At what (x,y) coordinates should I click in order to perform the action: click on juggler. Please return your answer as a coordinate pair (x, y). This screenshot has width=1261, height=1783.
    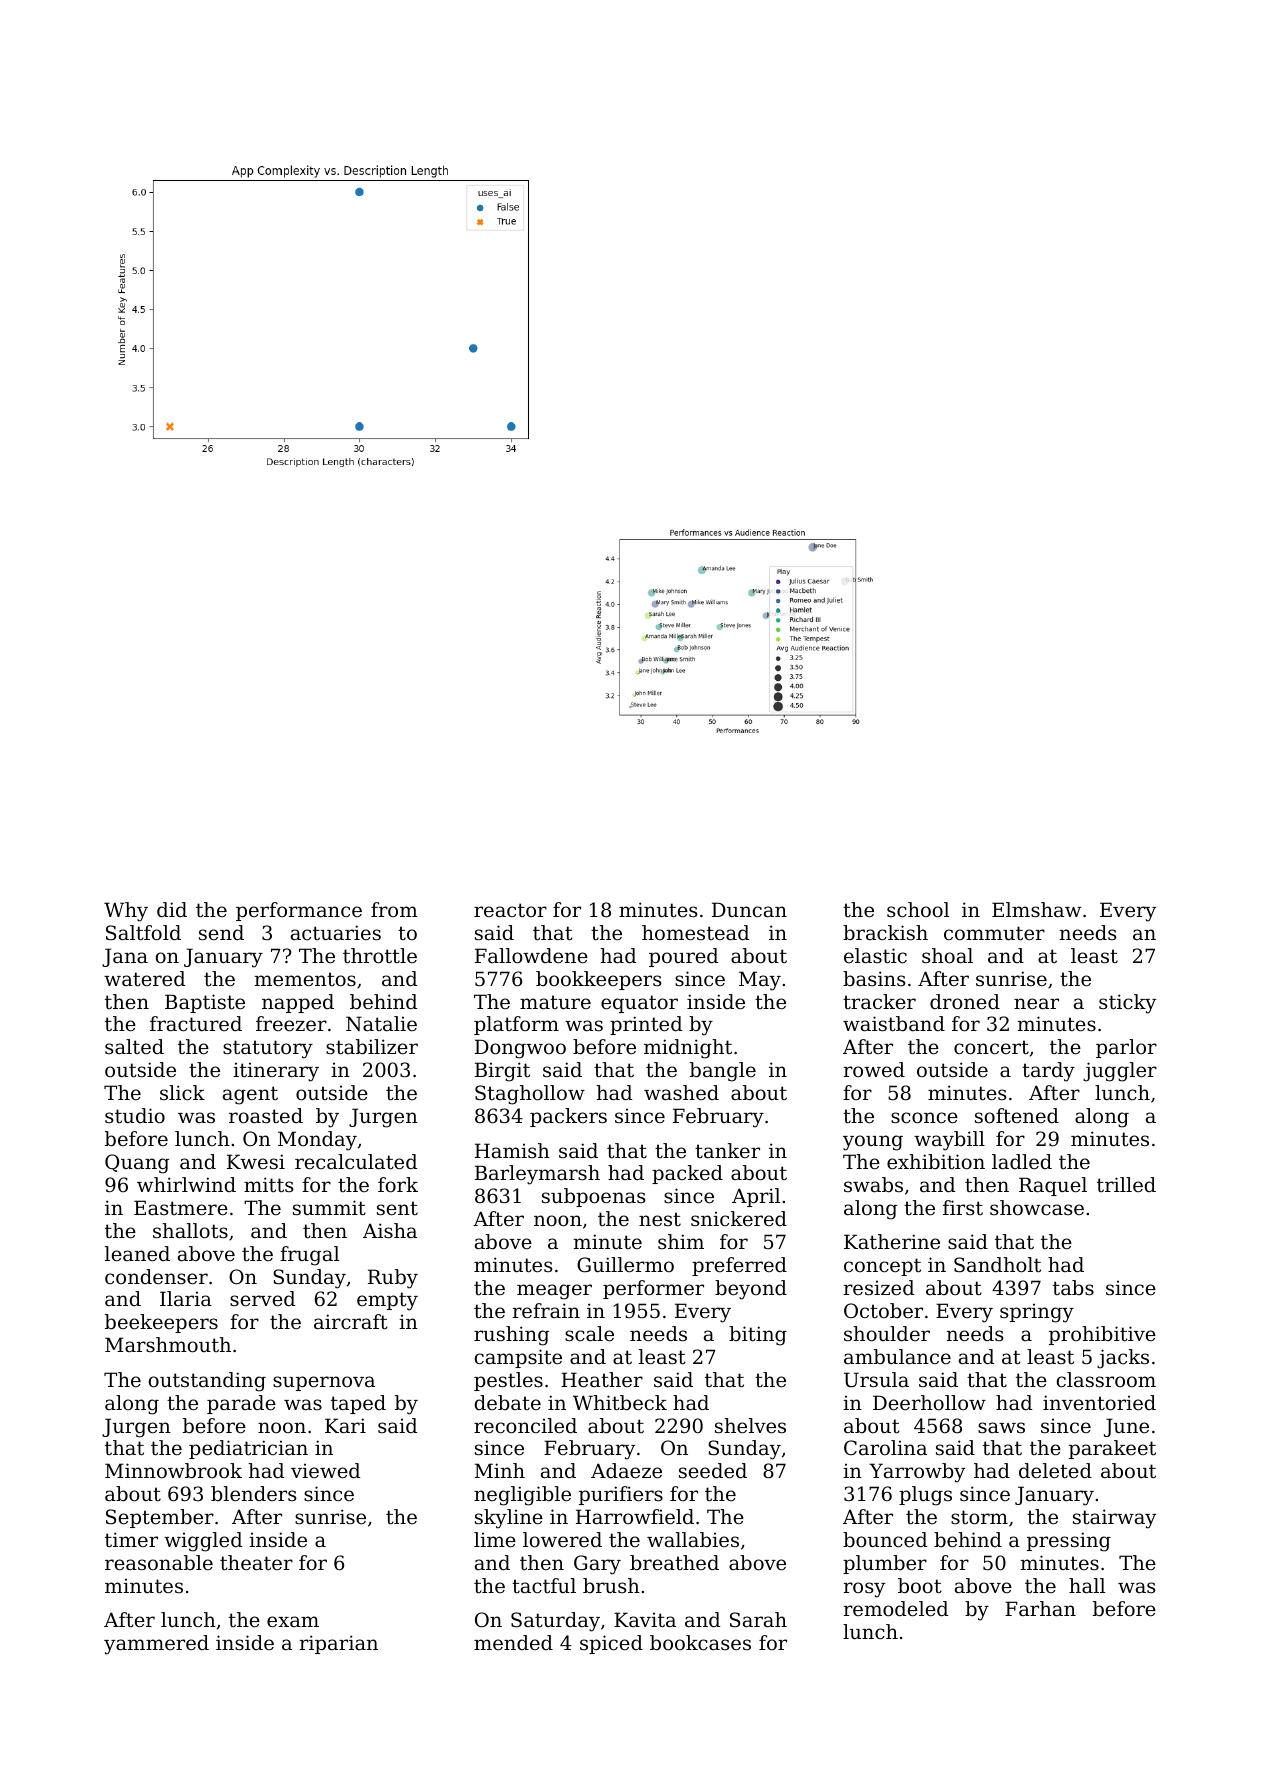
    Looking at the image, I should click on (1120, 1072).
